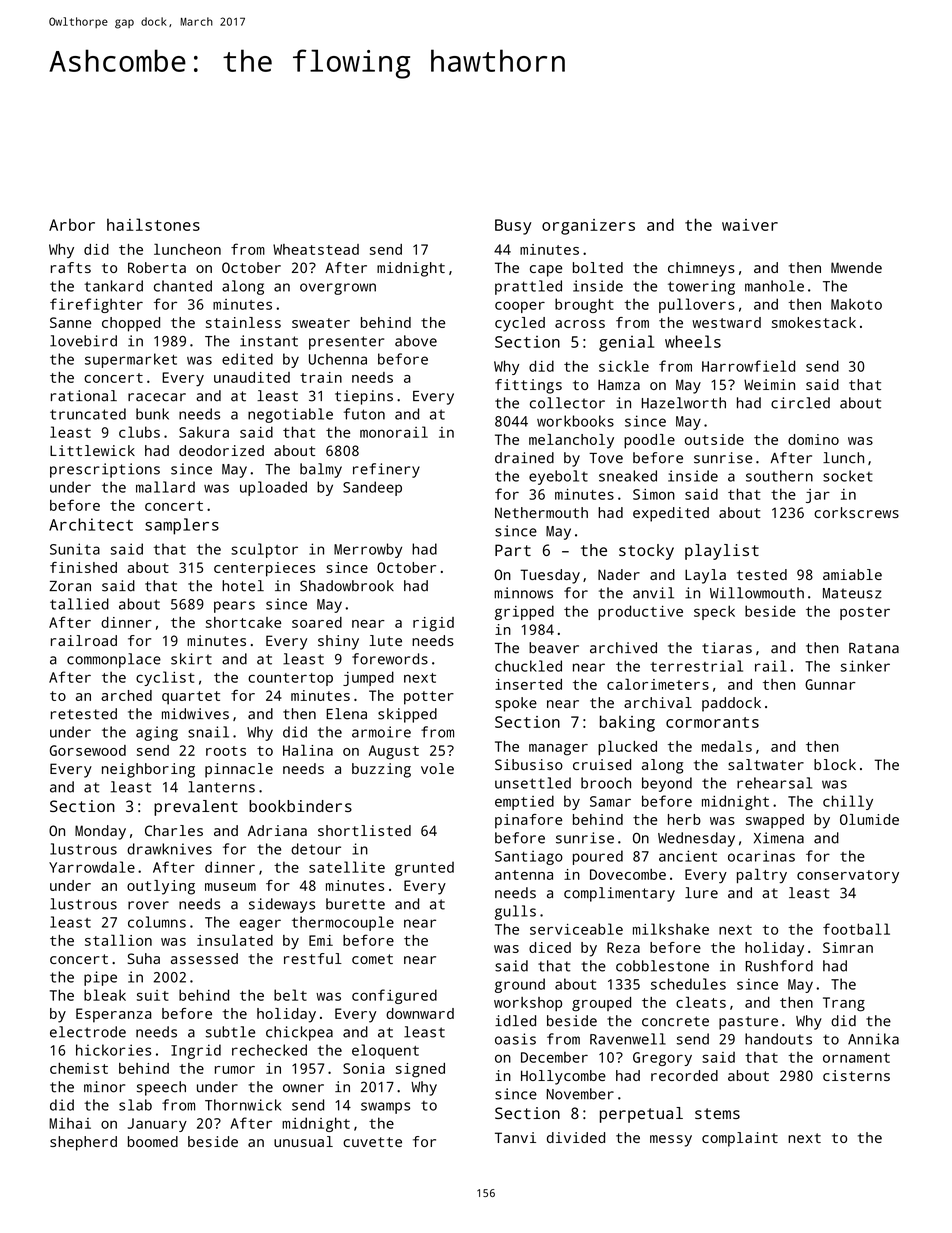 The height and width of the screenshot is (1233, 952). Describe the element at coordinates (554, 648) in the screenshot. I see `beaver` at that location.
